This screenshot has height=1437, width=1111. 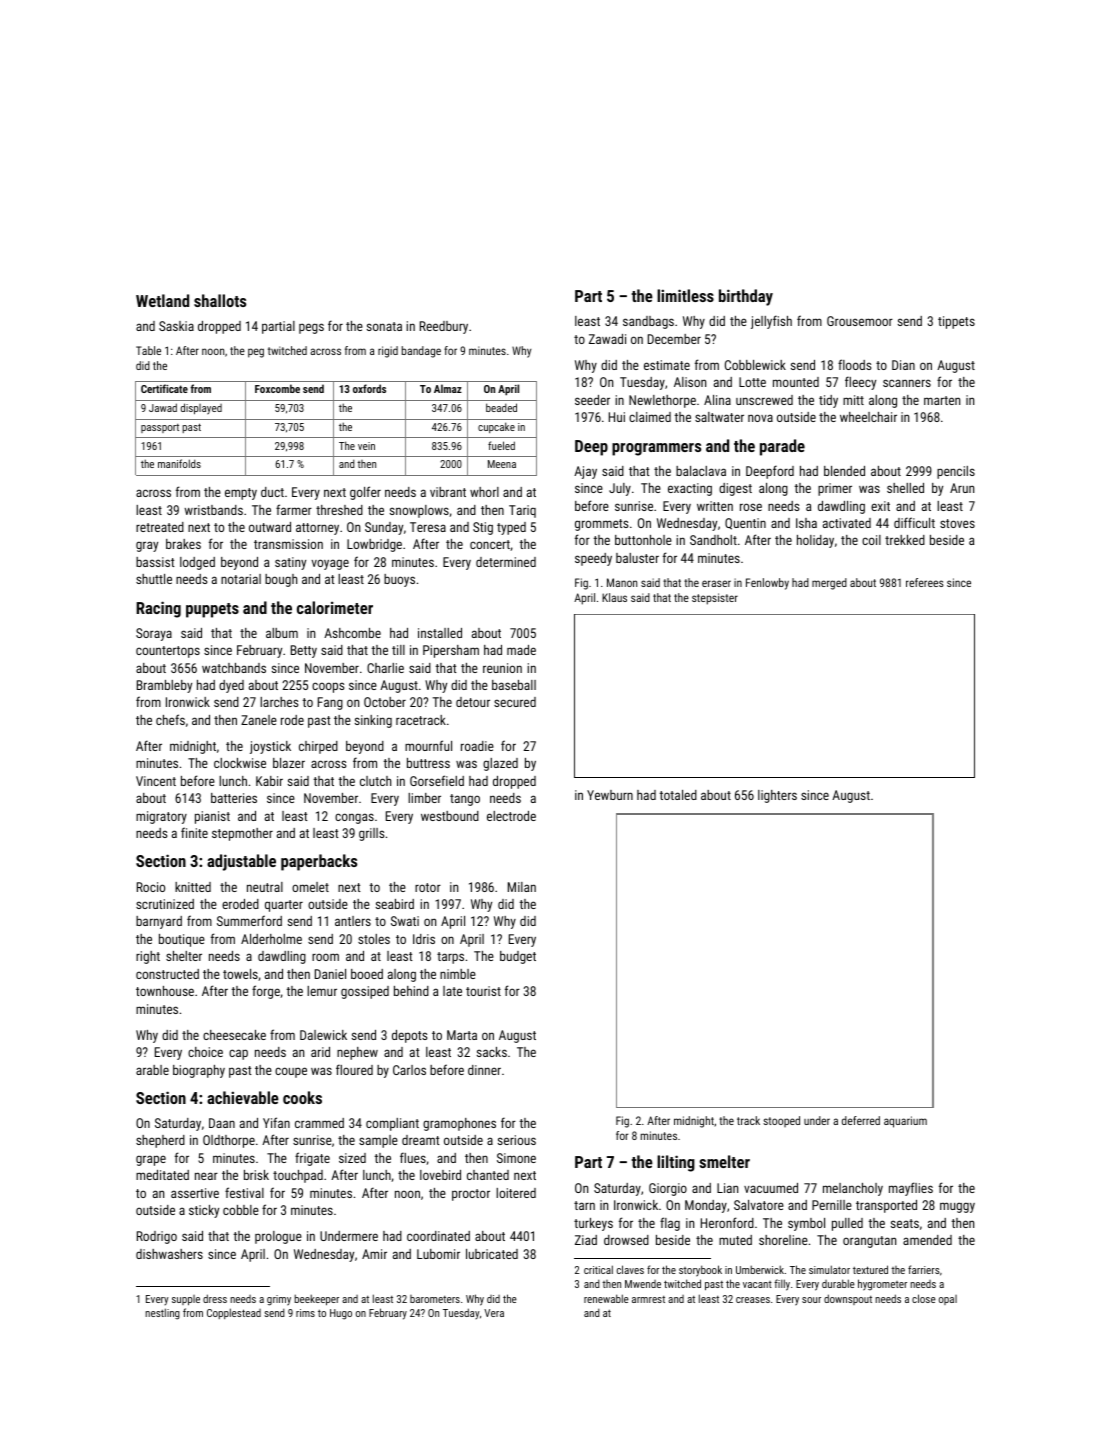 I want to click on primer, so click(x=835, y=489).
